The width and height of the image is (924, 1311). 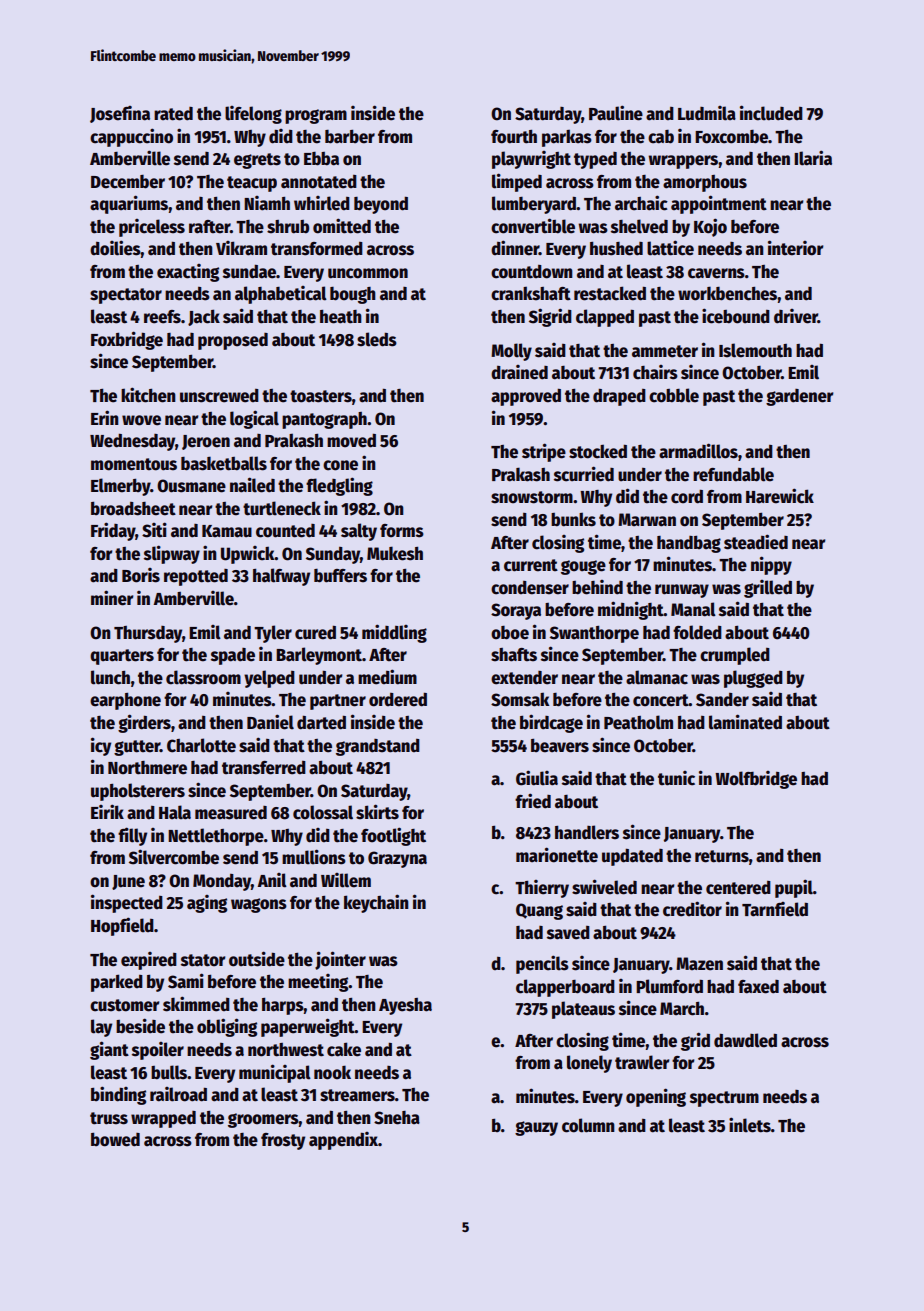 I want to click on Friday, so click(x=113, y=531).
